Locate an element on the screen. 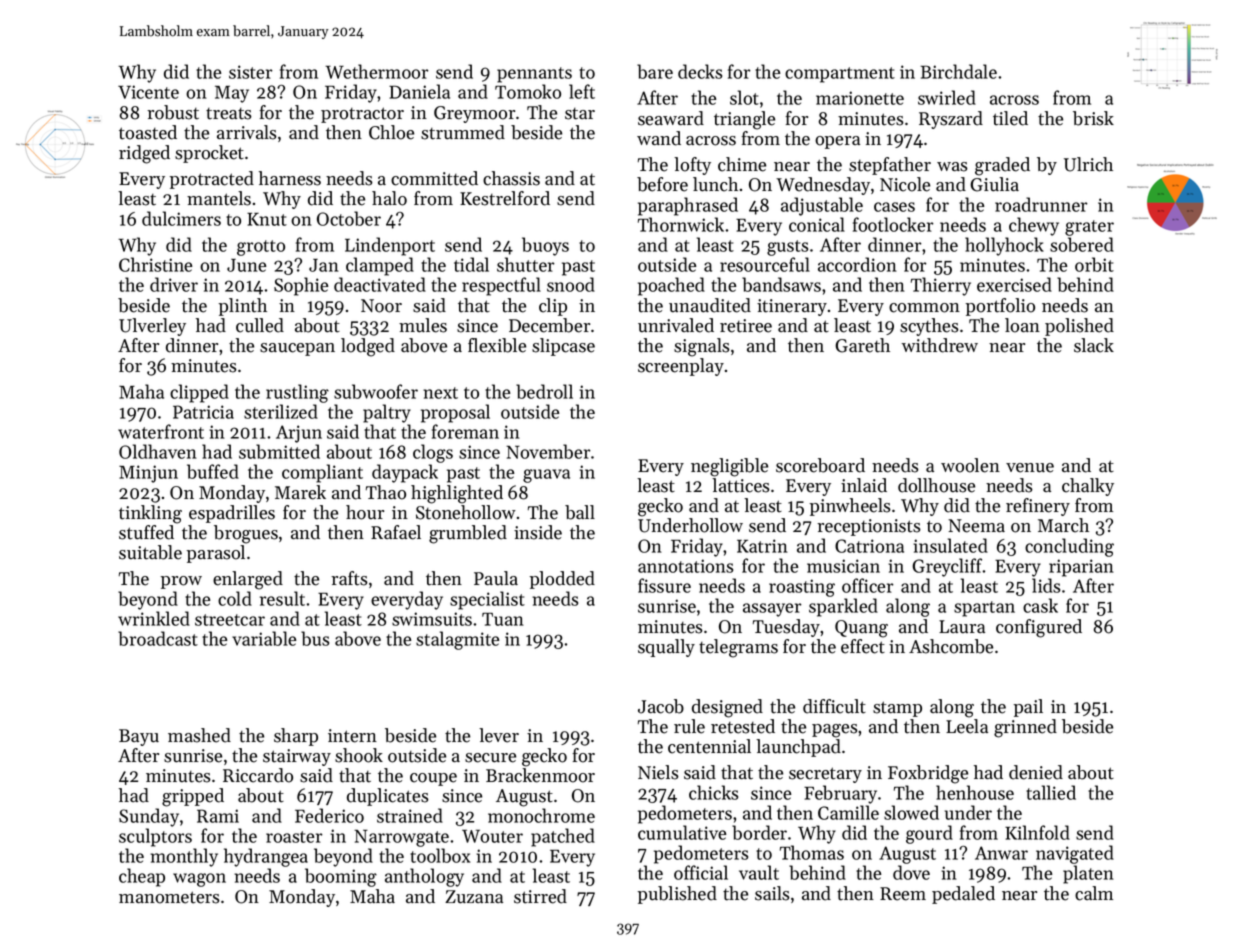  scoreboard is located at coordinates (820, 465).
